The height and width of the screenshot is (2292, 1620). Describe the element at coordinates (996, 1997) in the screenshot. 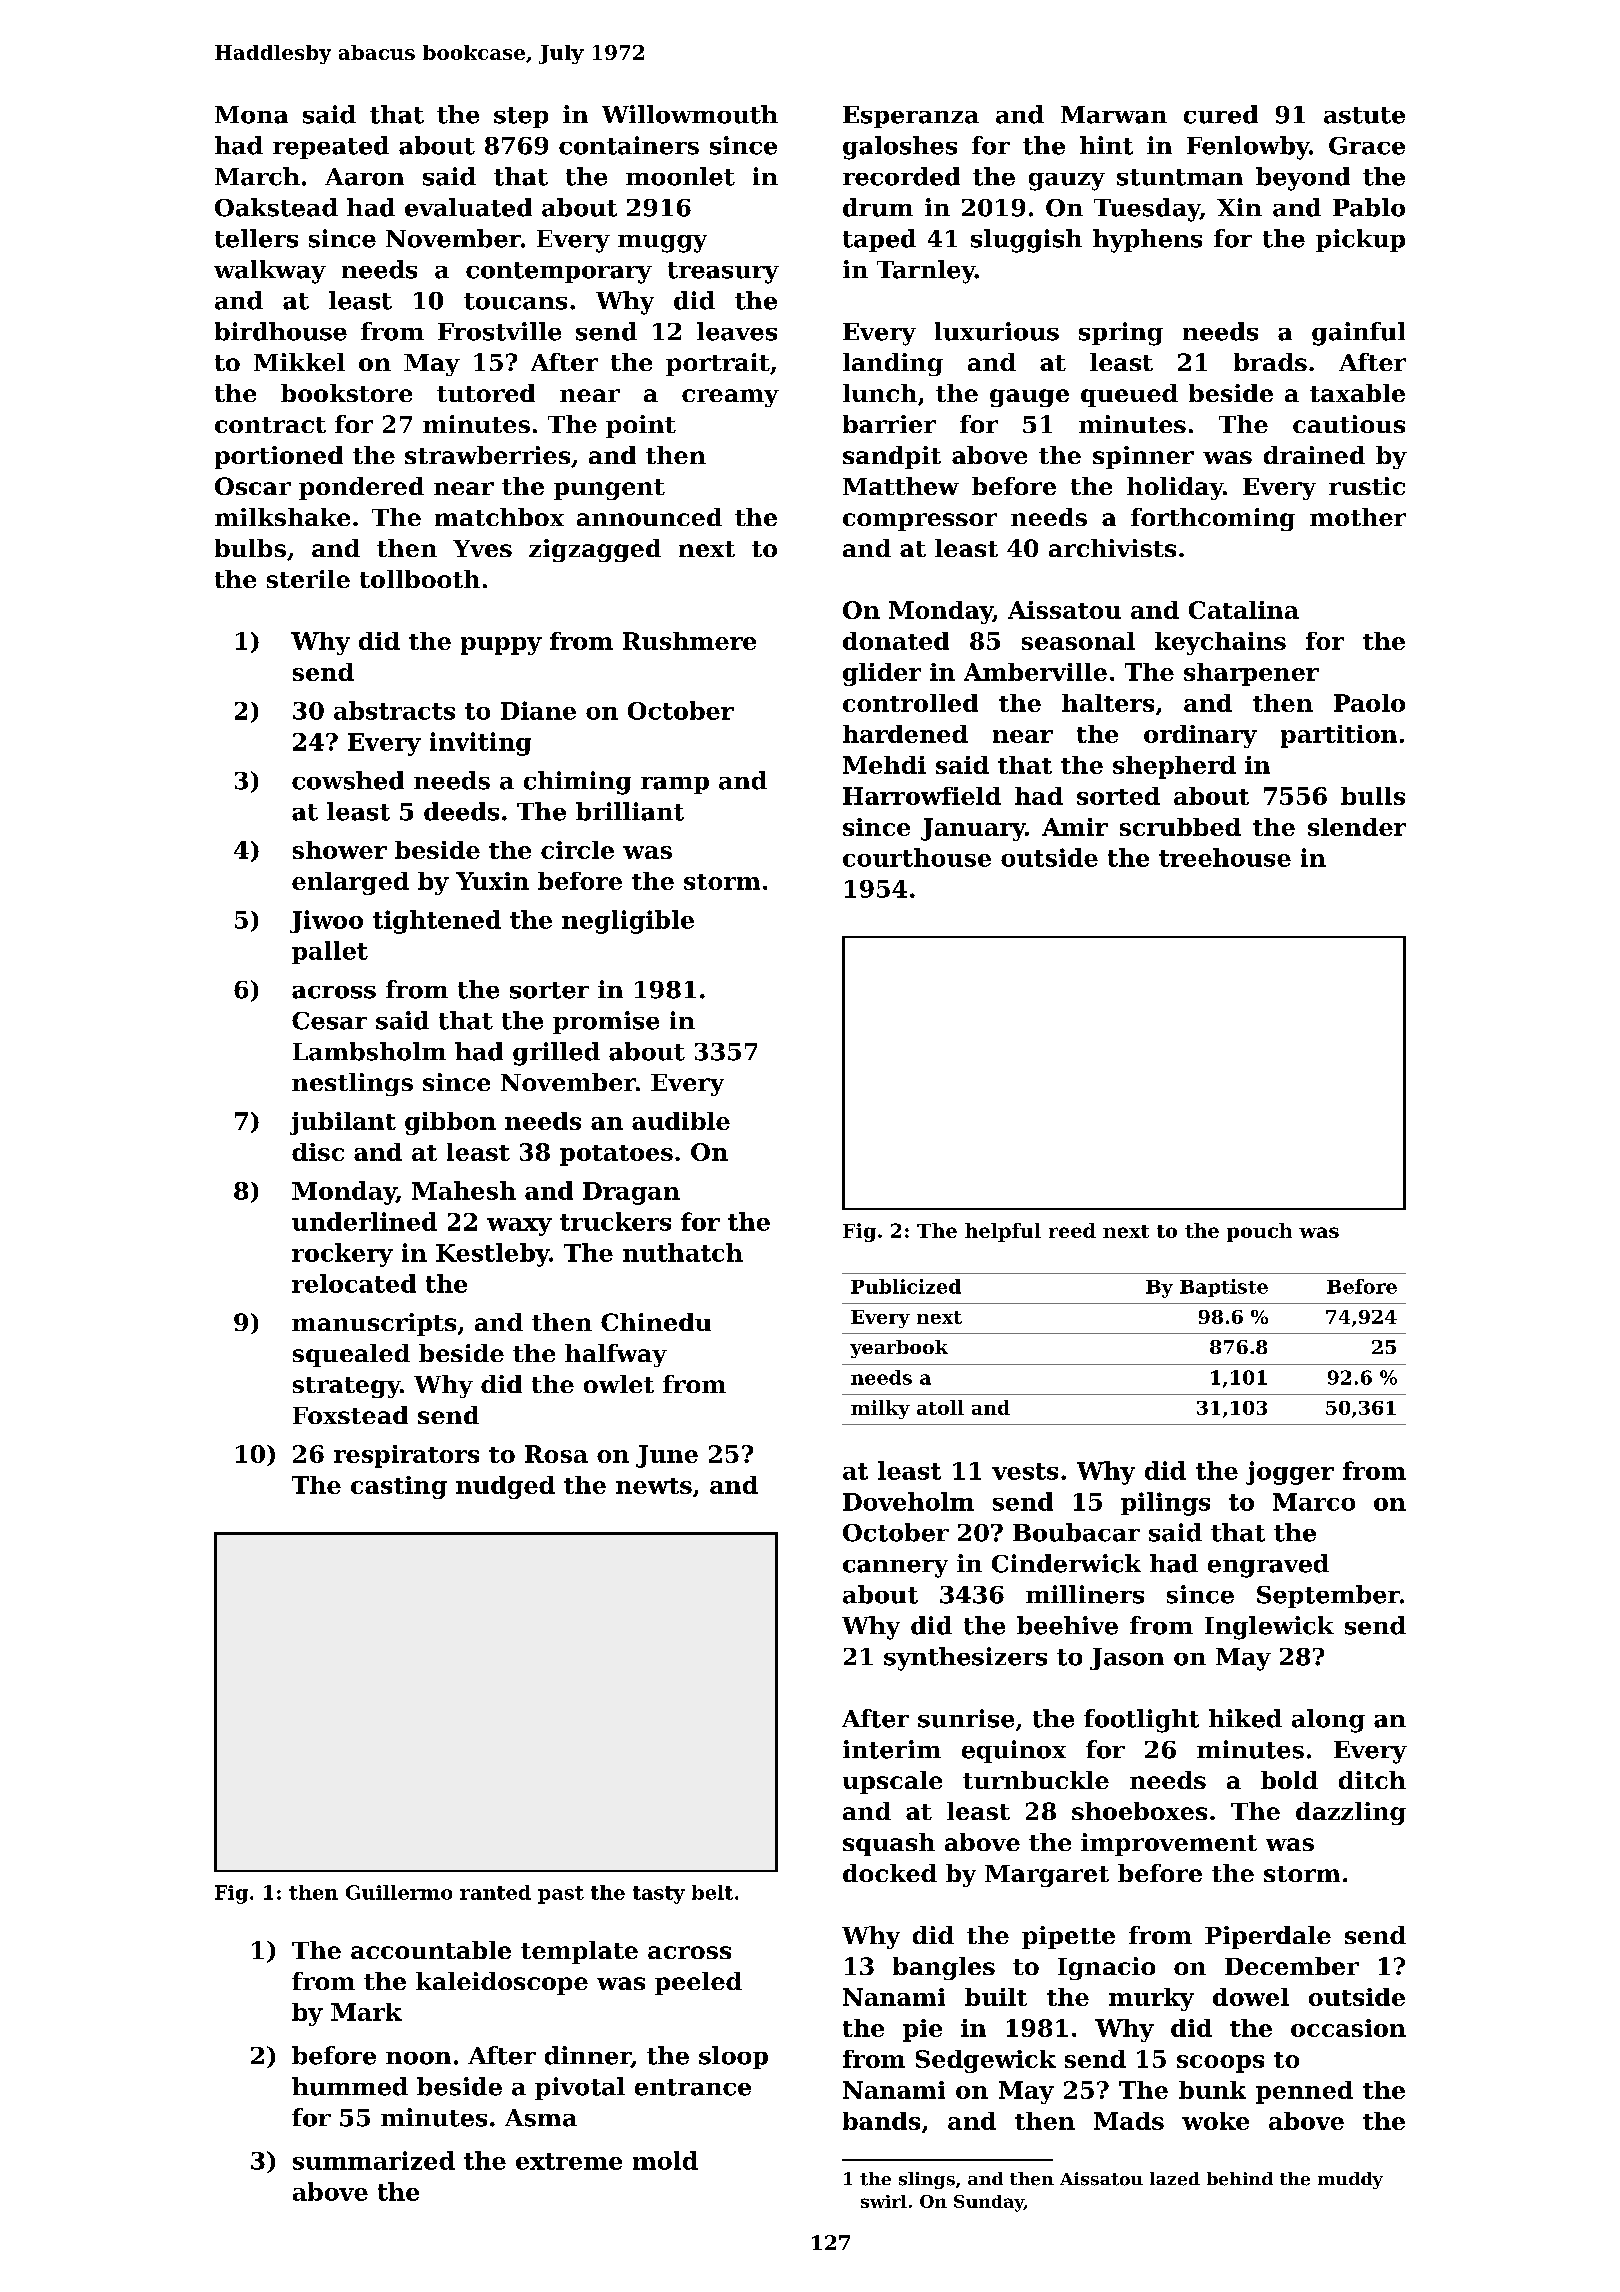

I see `built` at that location.
